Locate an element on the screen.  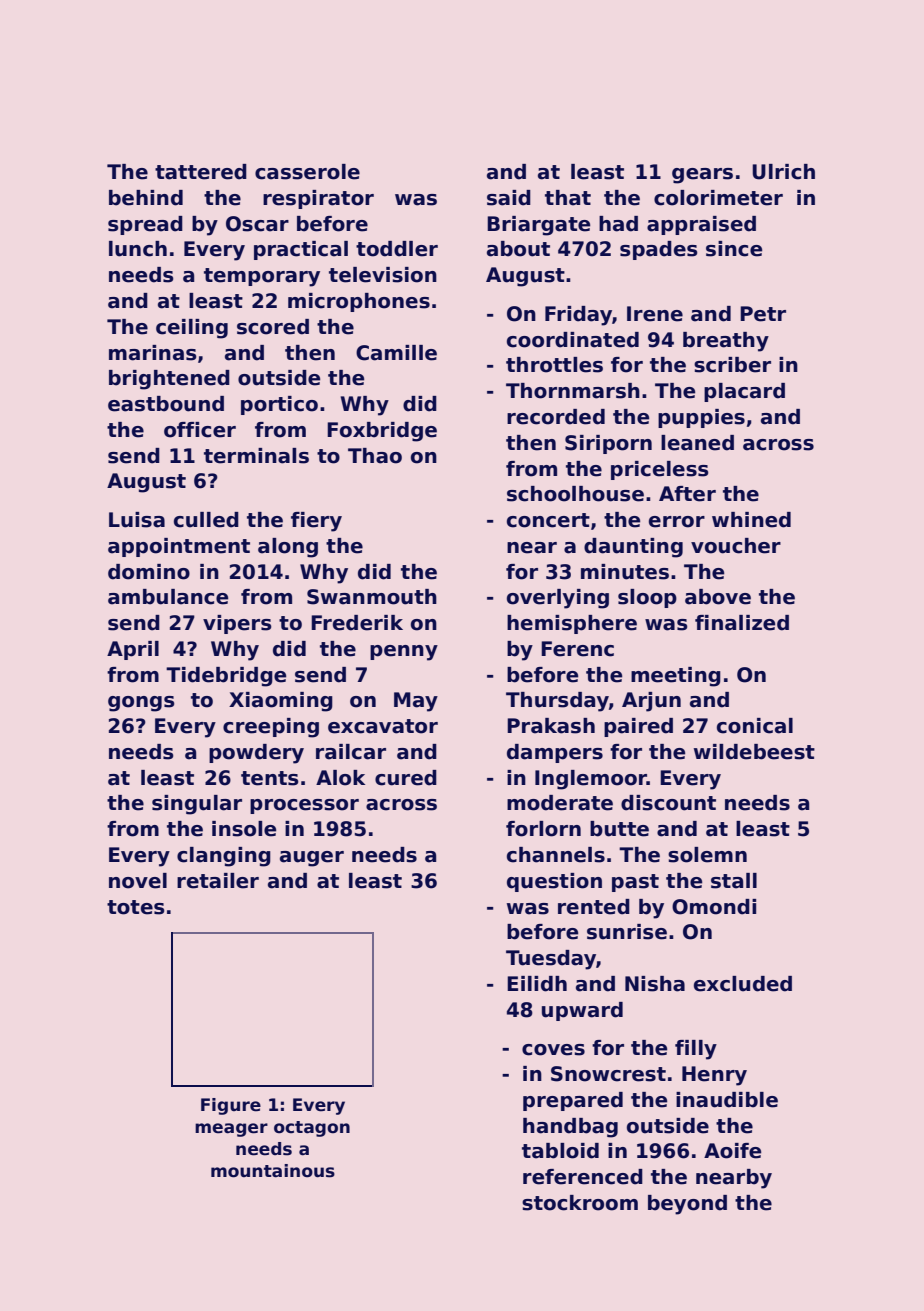
Tidebridge is located at coordinates (226, 677).
